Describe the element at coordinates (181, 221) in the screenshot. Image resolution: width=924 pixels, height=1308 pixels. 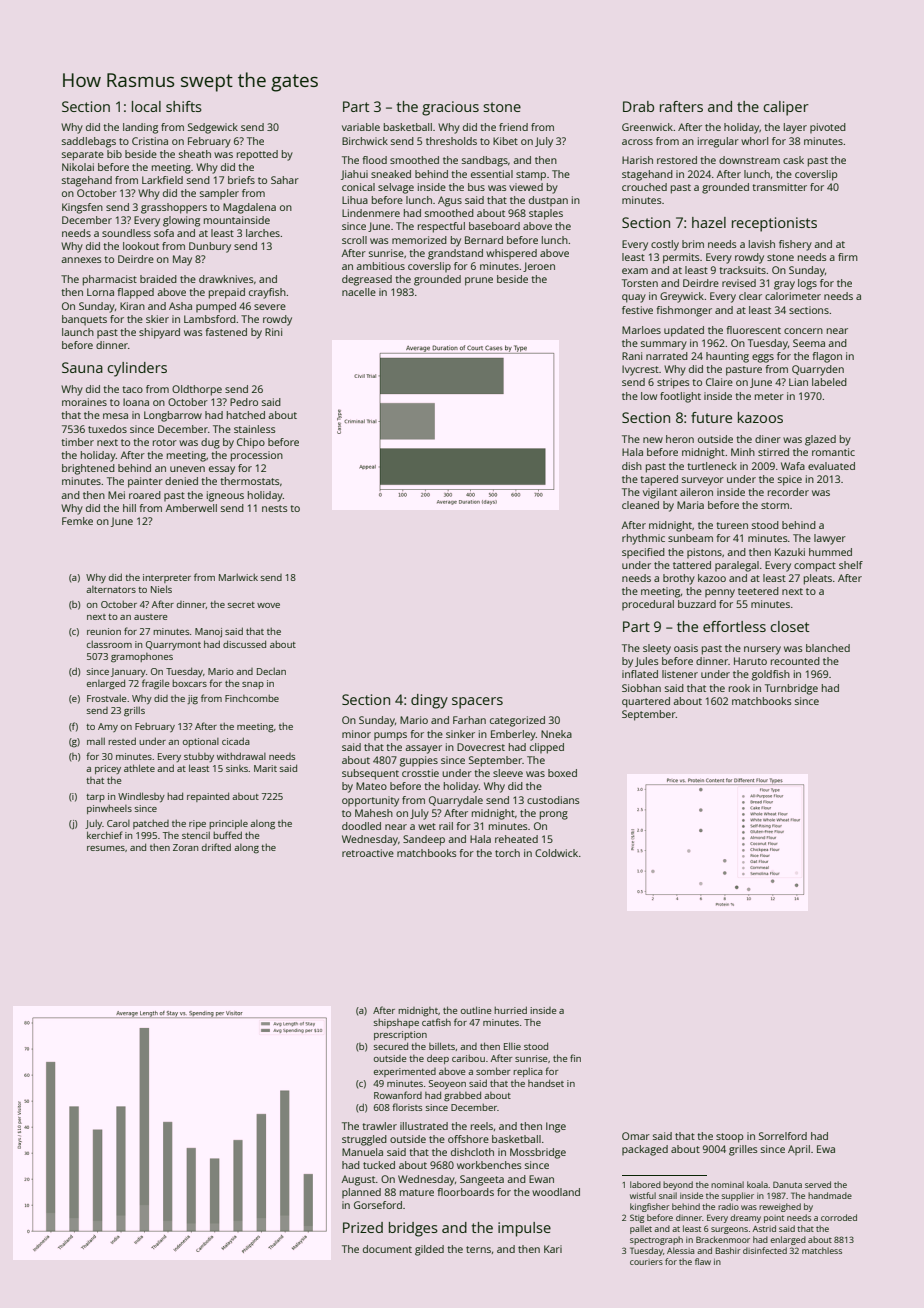
I see `glowing` at that location.
